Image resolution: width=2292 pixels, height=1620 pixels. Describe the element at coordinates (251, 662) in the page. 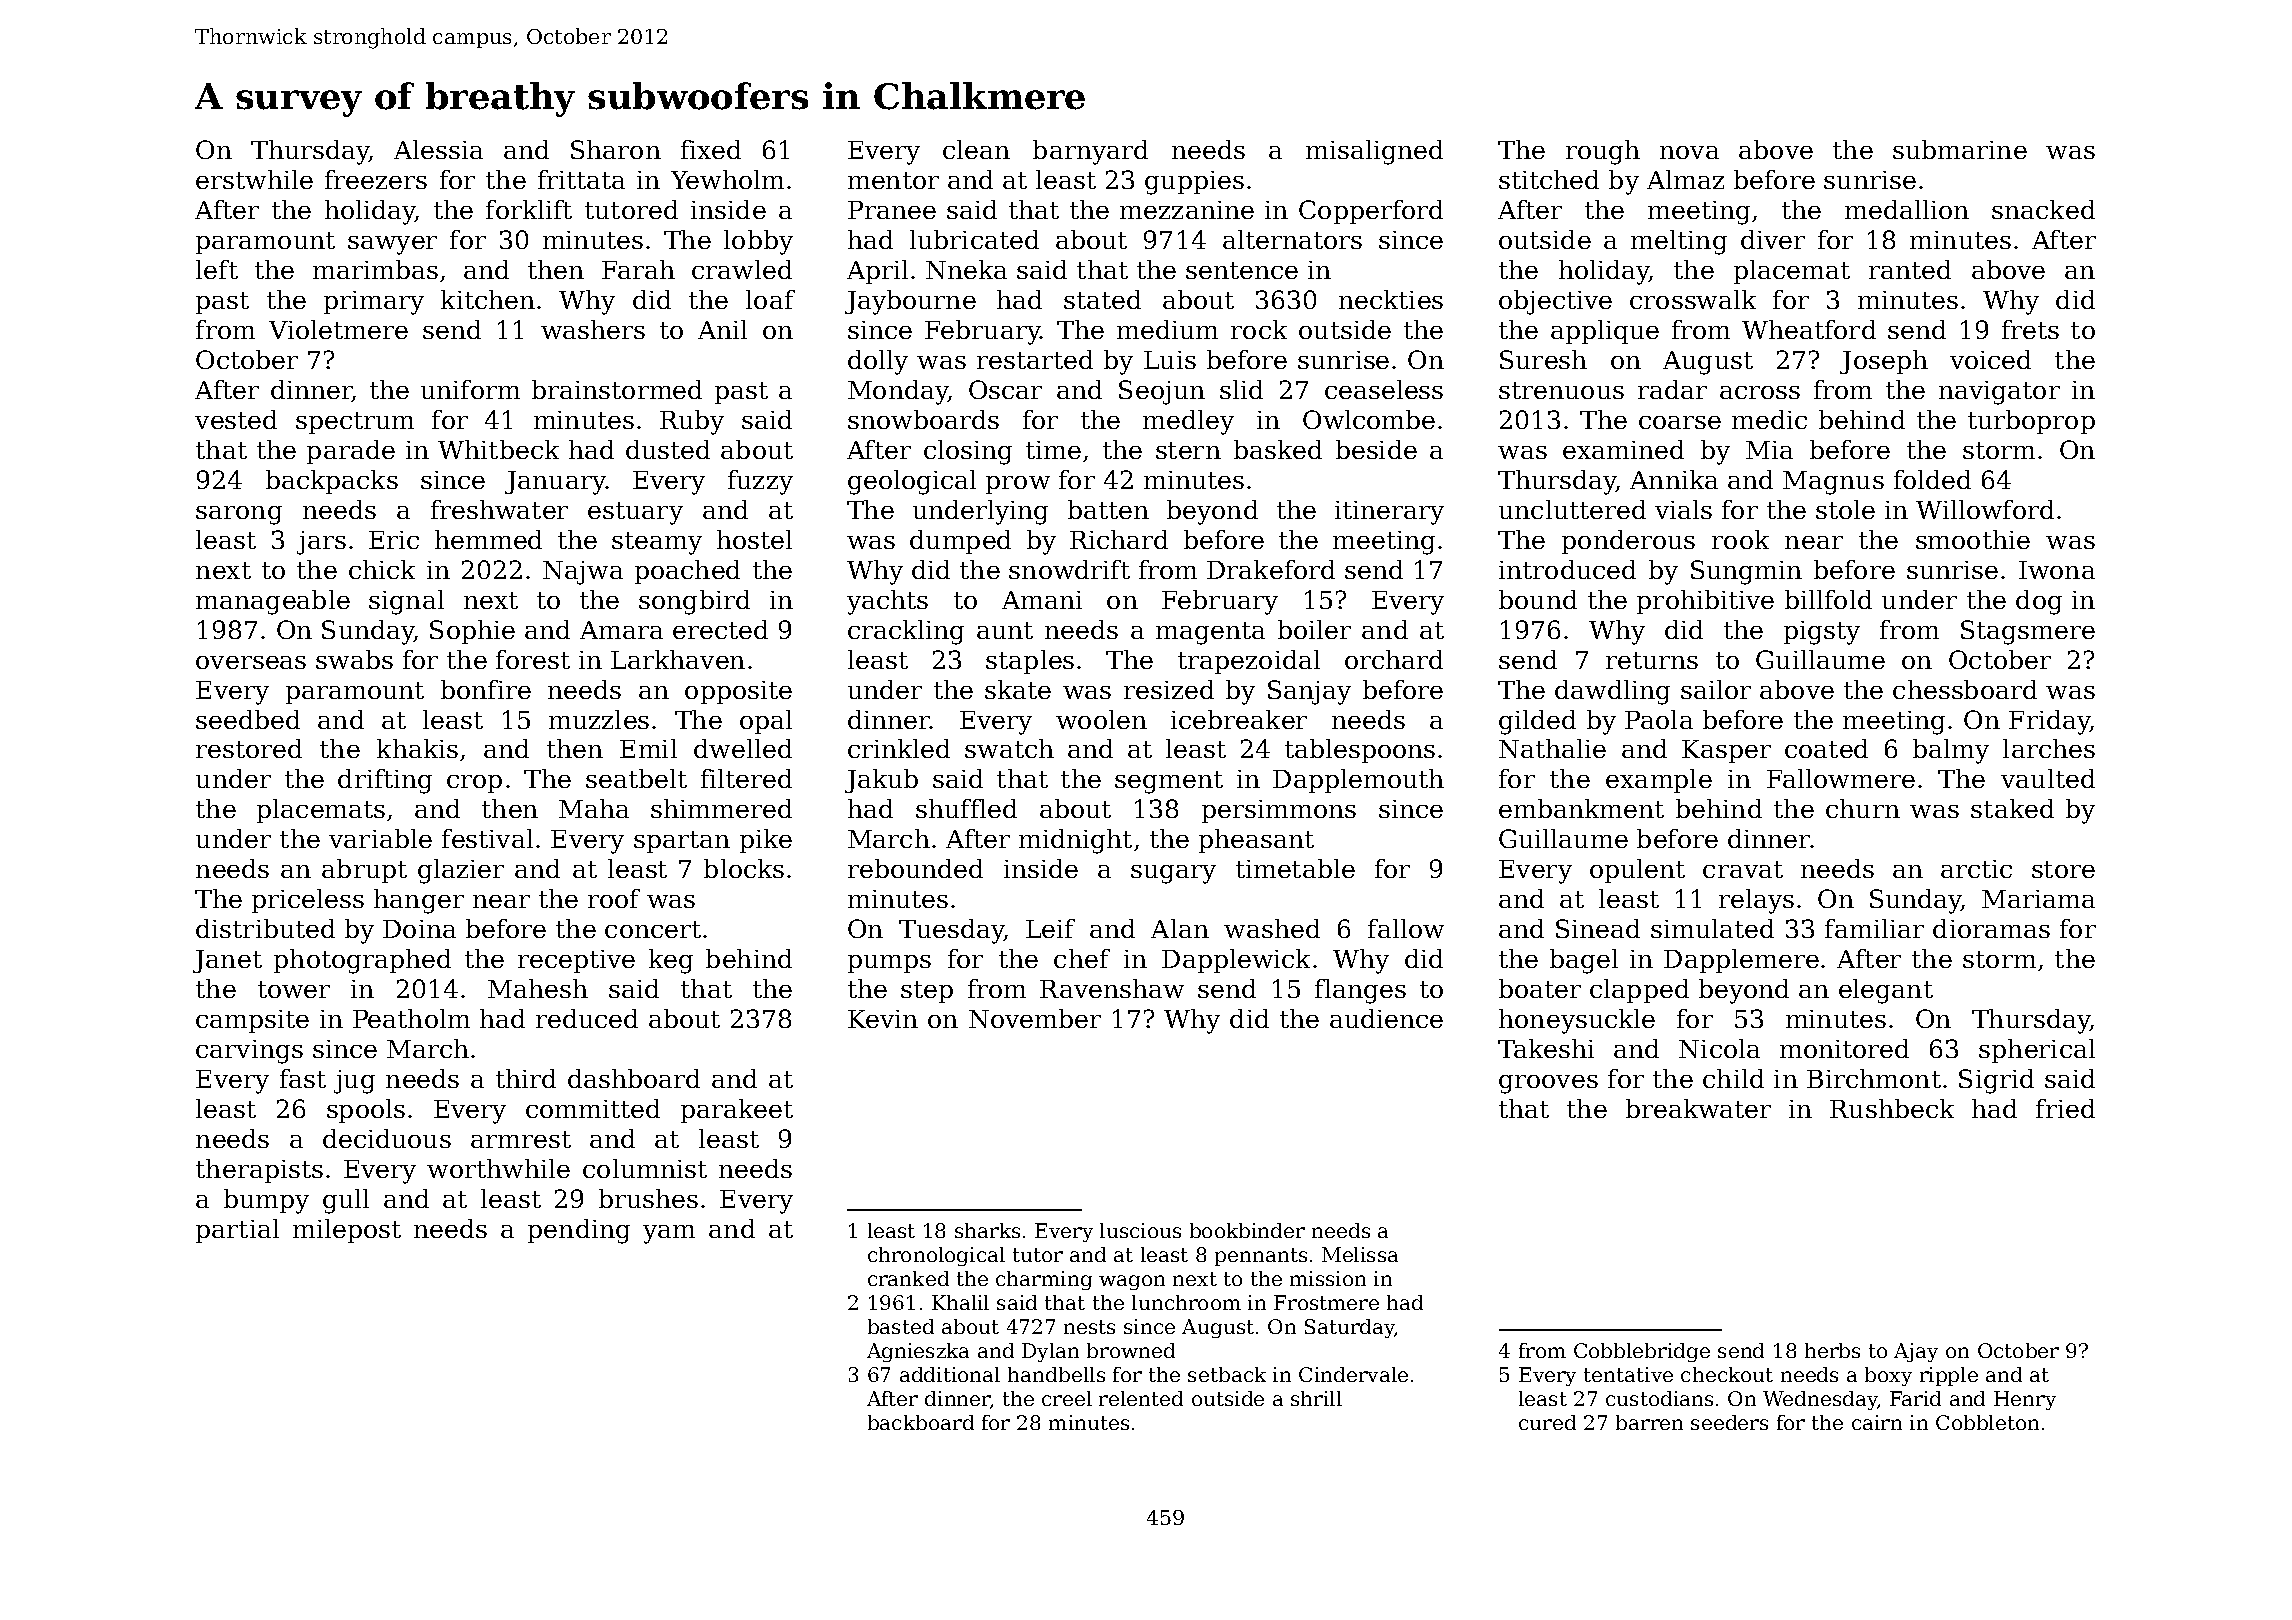

I see `overseas` at that location.
